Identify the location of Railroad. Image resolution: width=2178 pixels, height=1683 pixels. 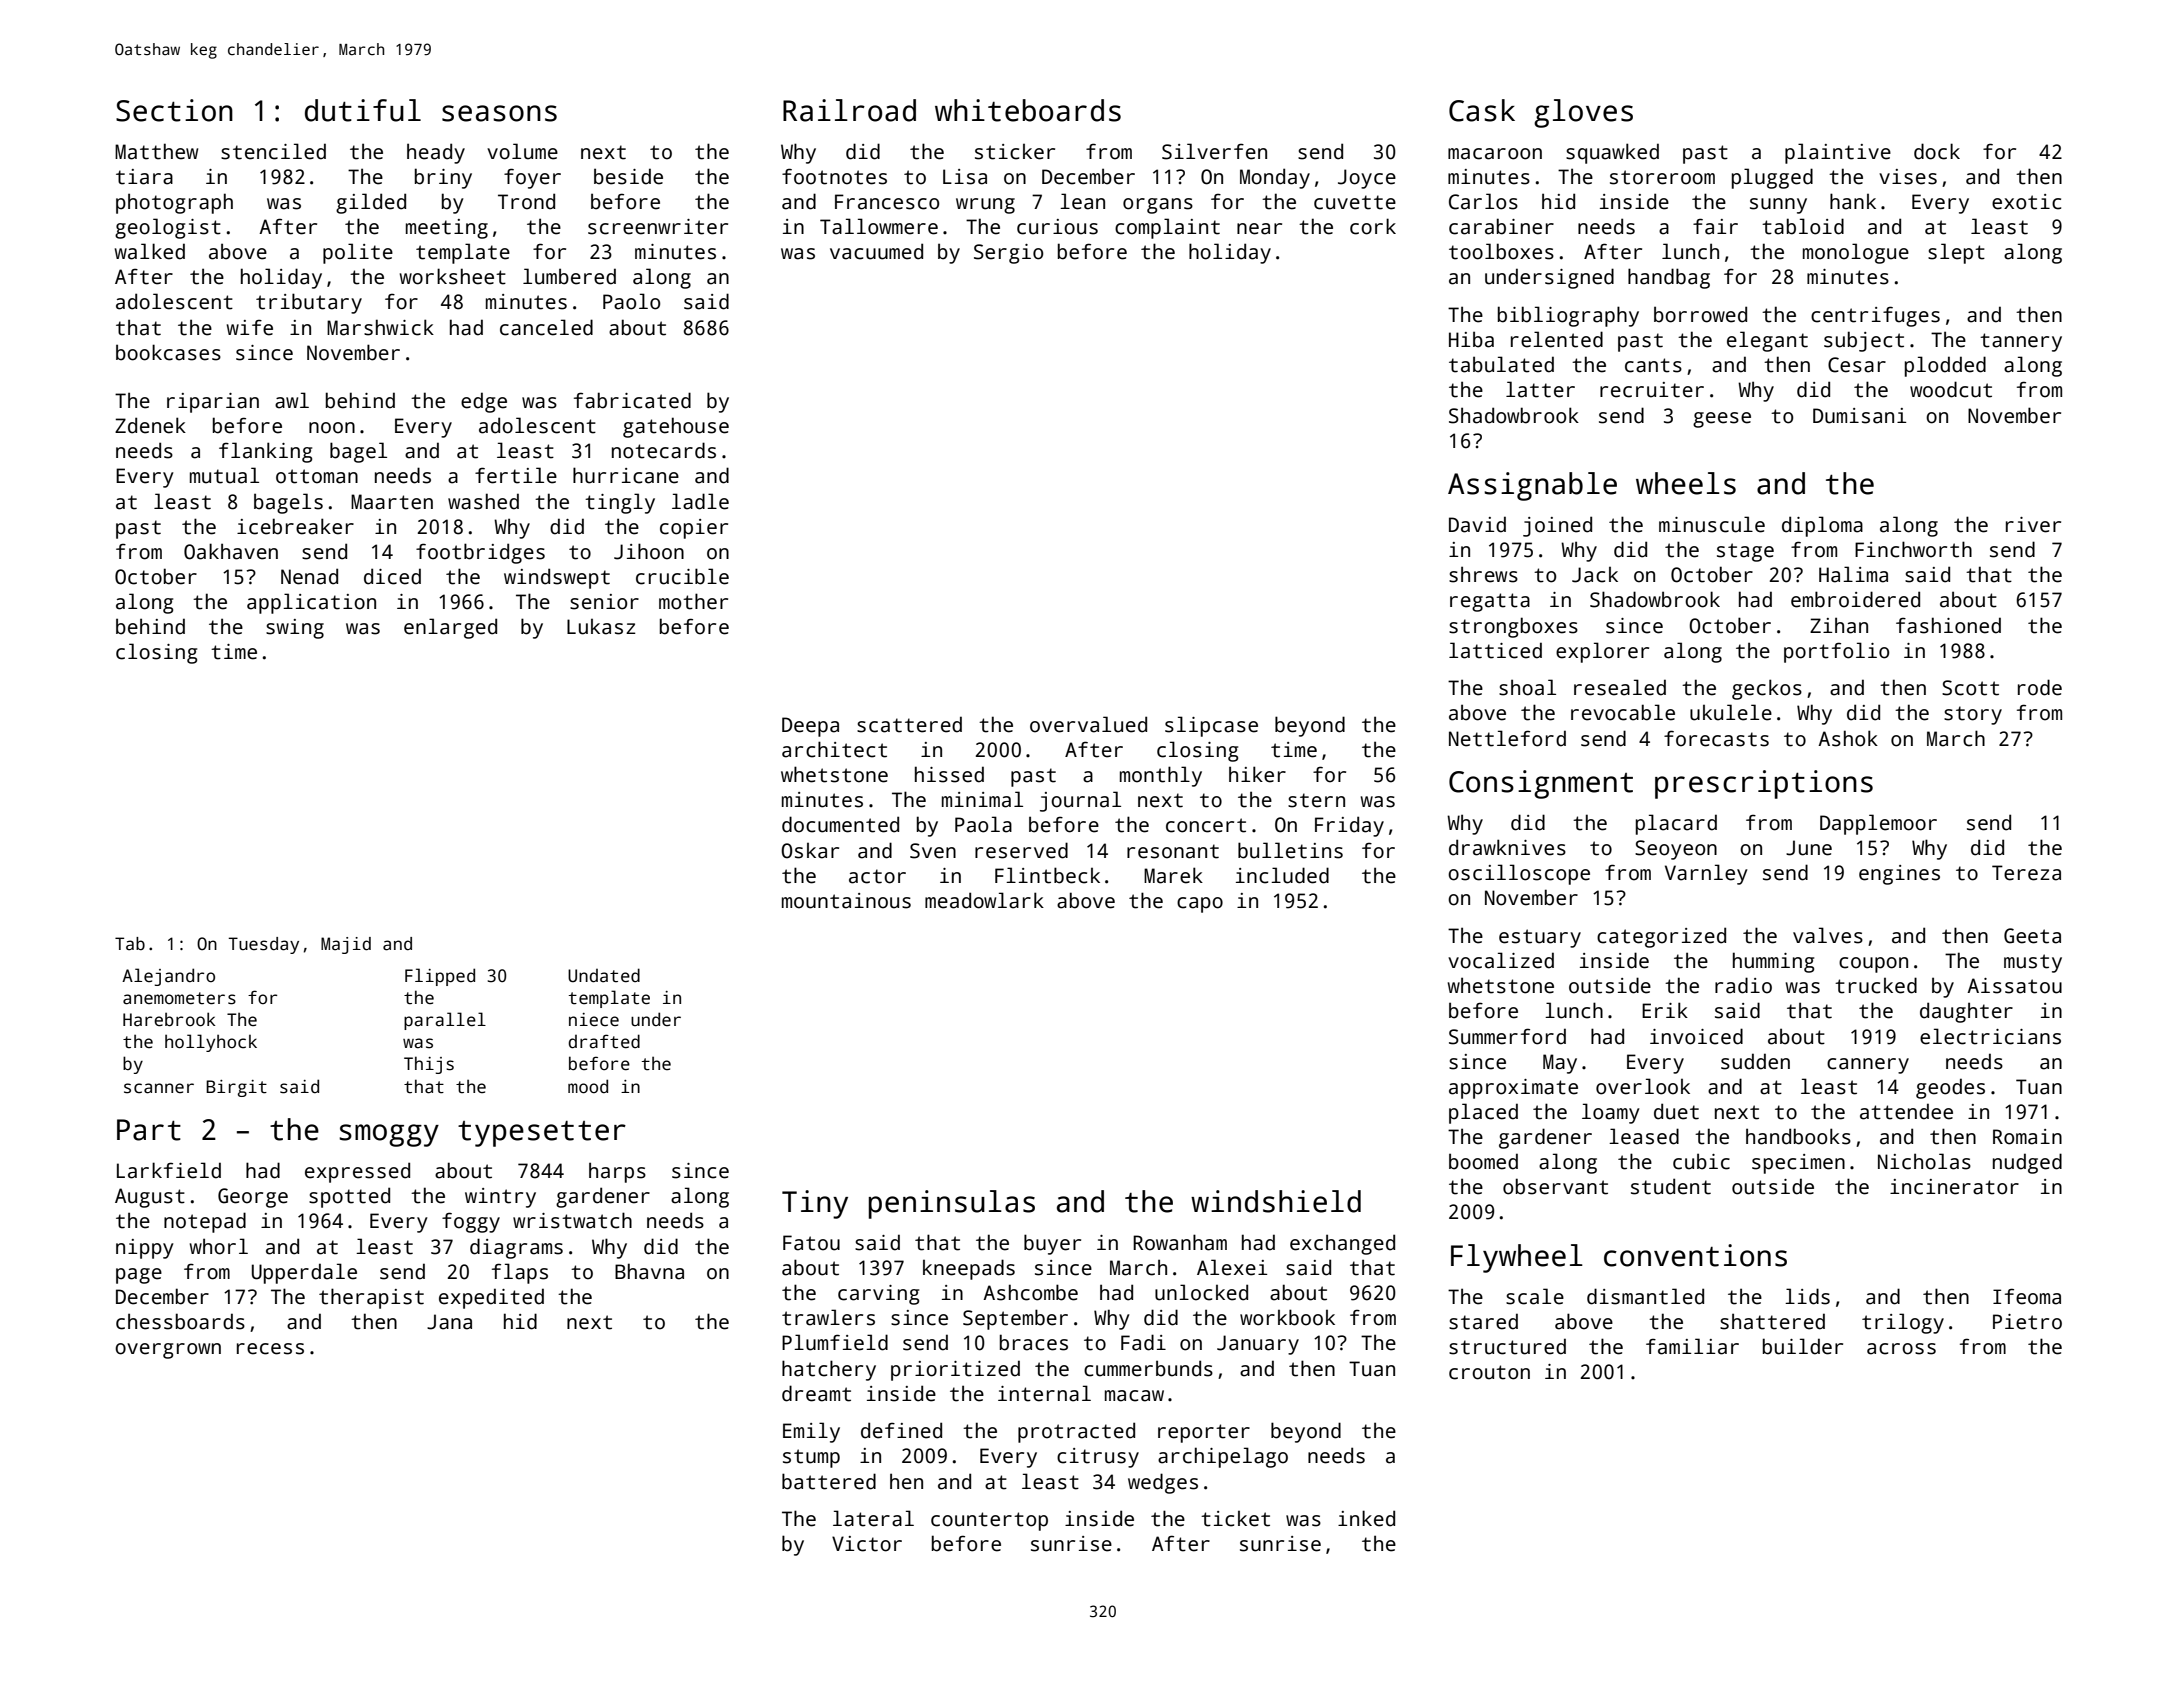
(849, 110).
